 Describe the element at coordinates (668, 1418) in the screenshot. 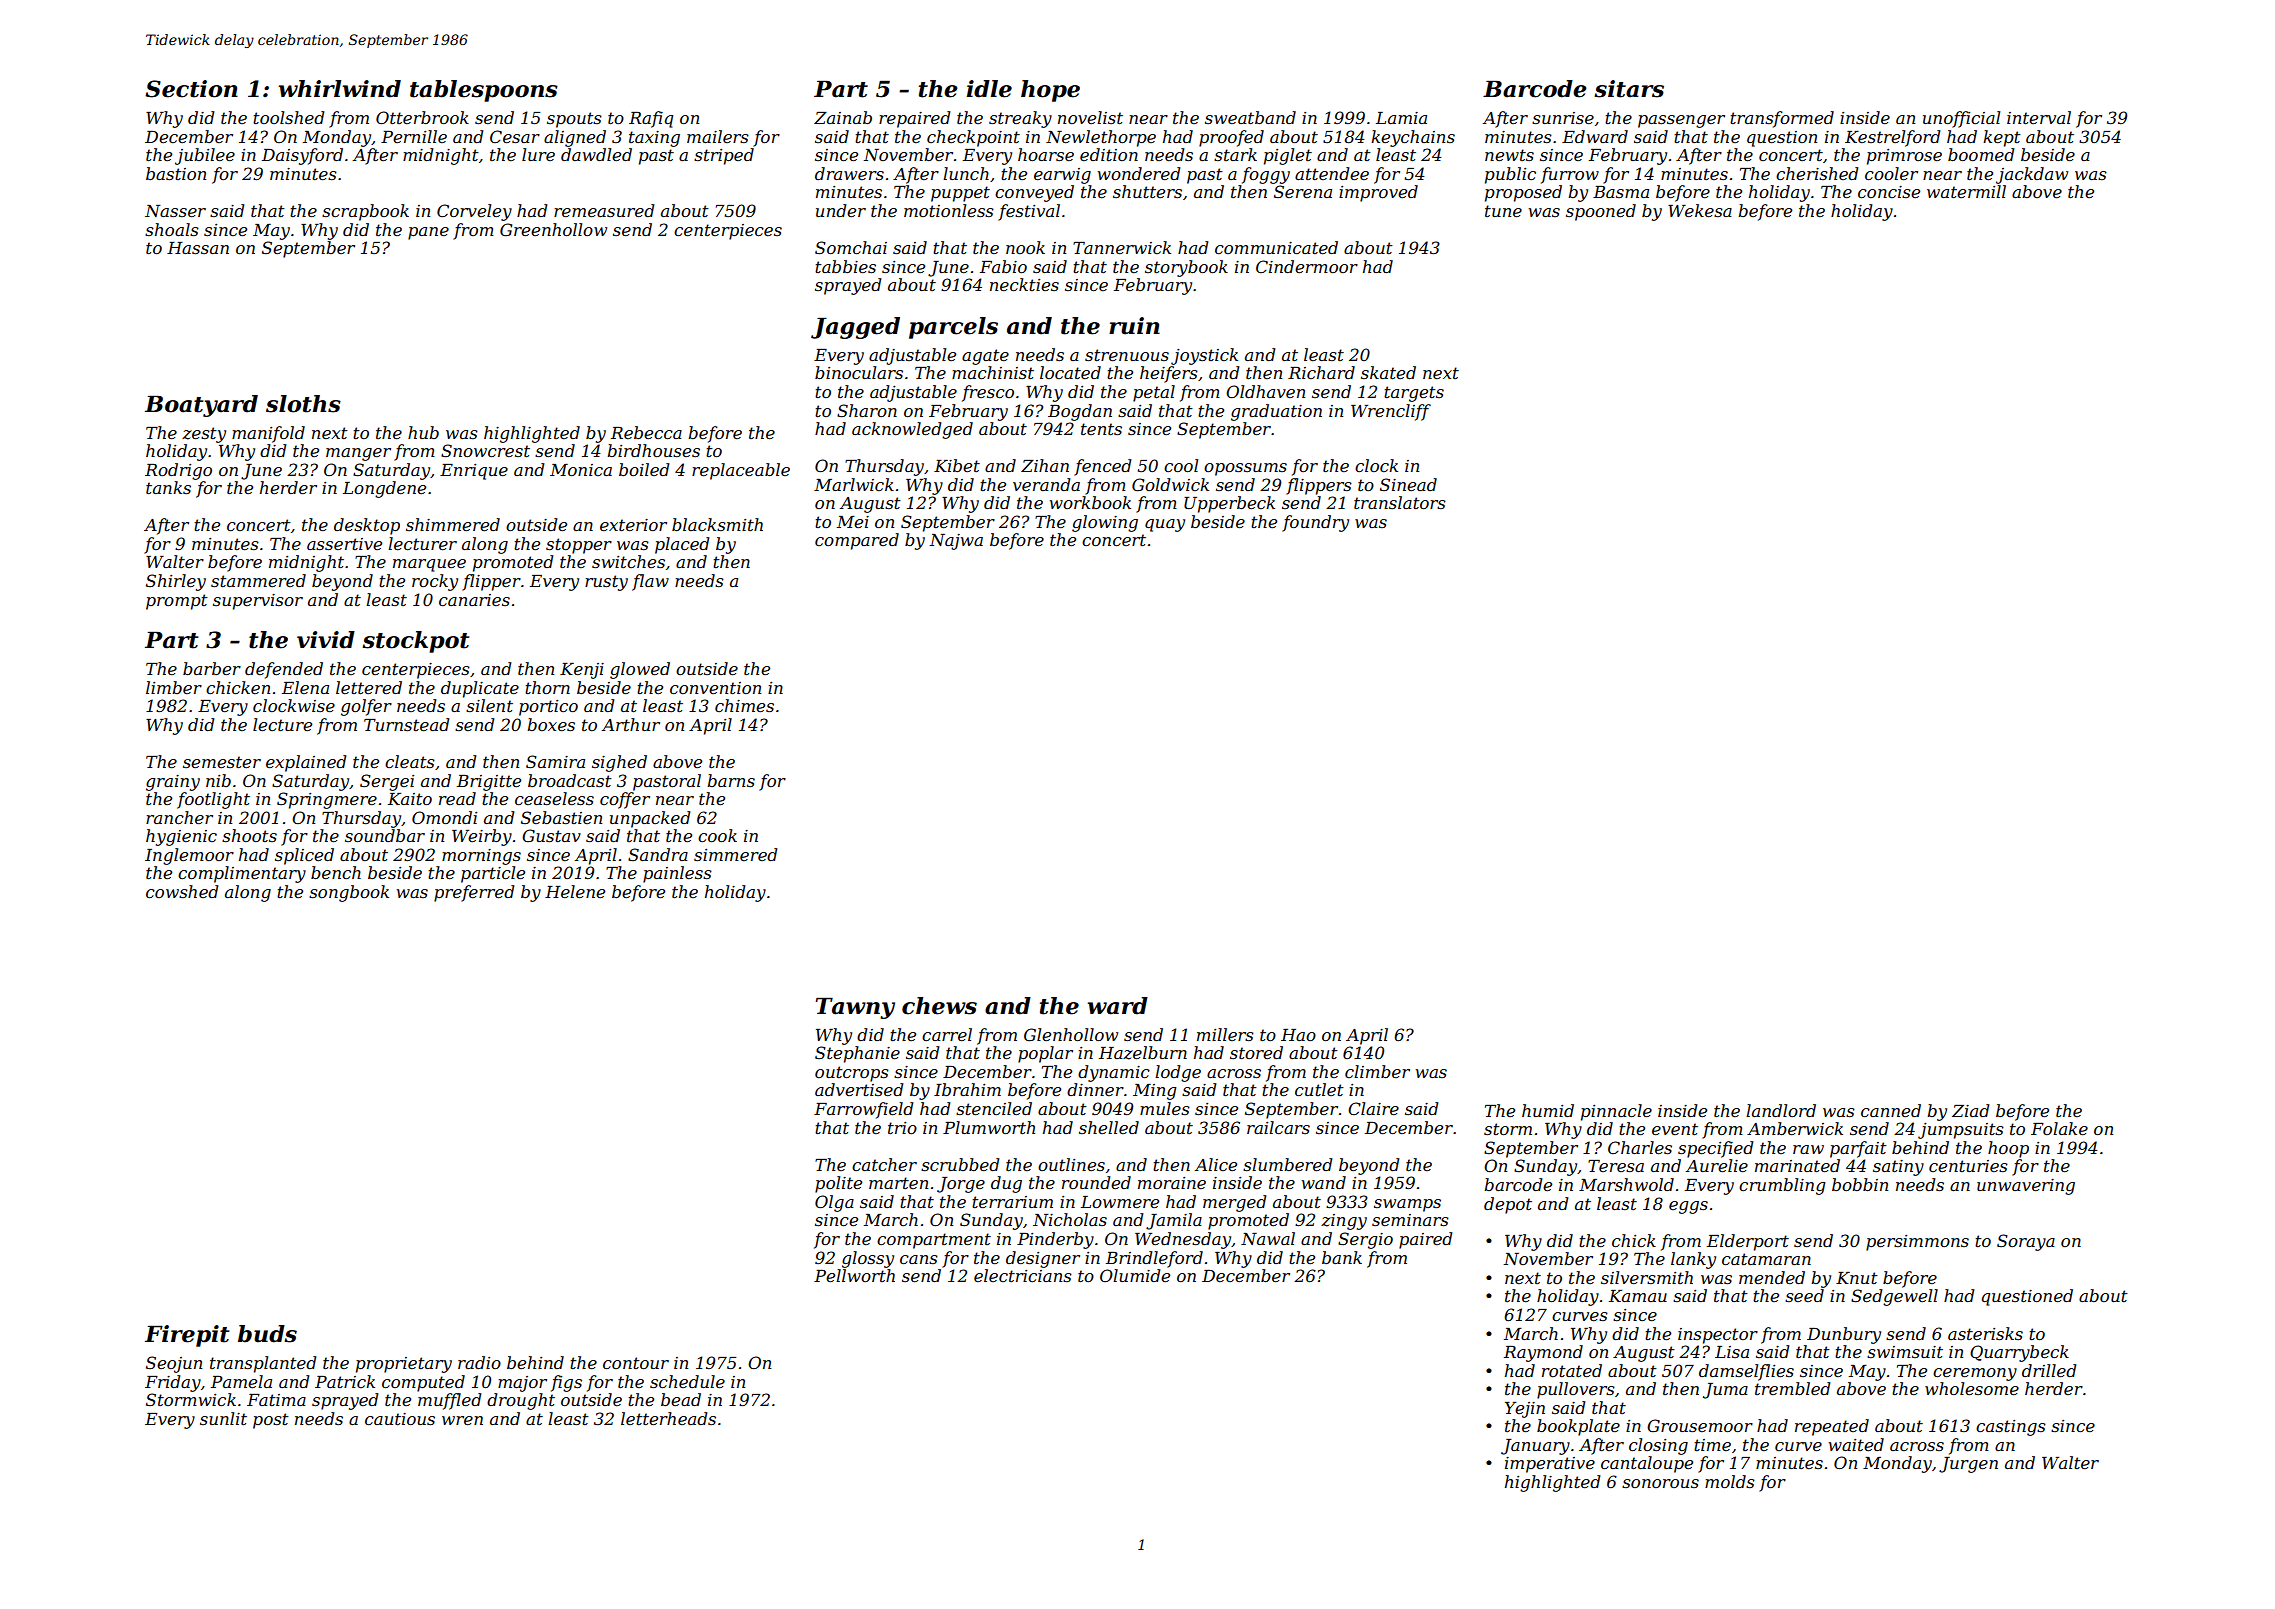

I see `letterheads` at that location.
